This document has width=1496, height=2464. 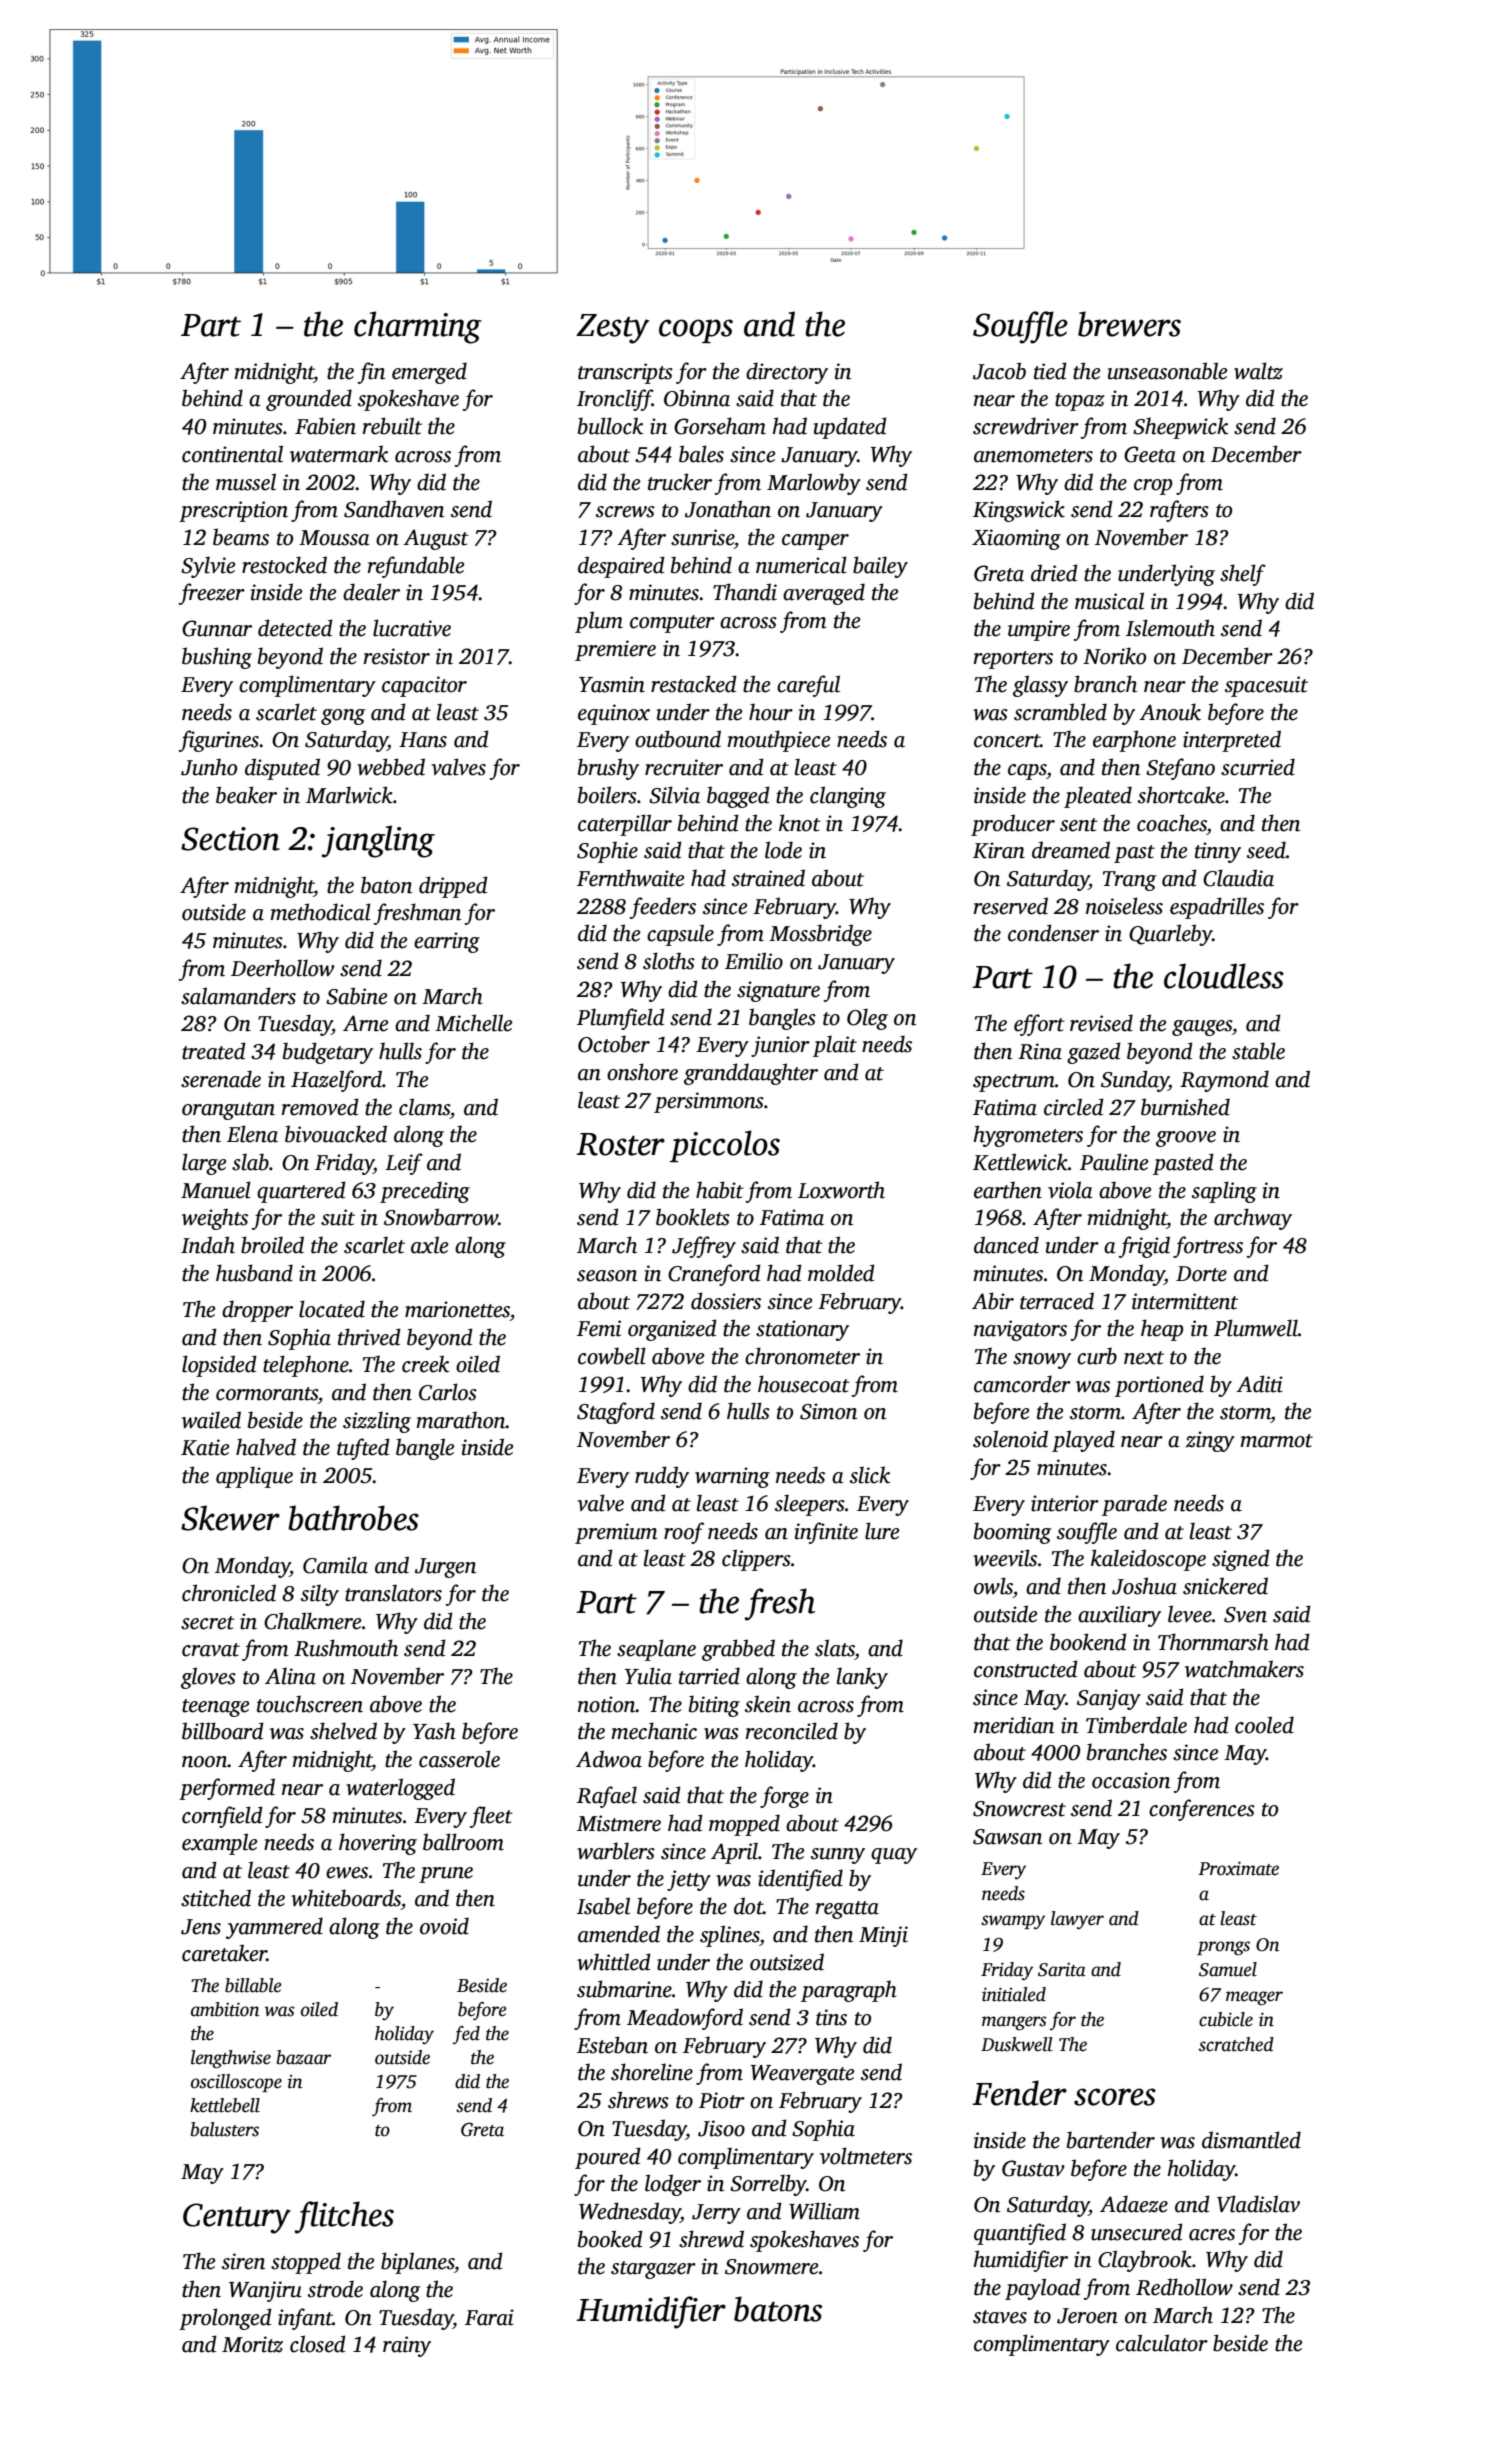 I want to click on Jacob, so click(x=999, y=371).
